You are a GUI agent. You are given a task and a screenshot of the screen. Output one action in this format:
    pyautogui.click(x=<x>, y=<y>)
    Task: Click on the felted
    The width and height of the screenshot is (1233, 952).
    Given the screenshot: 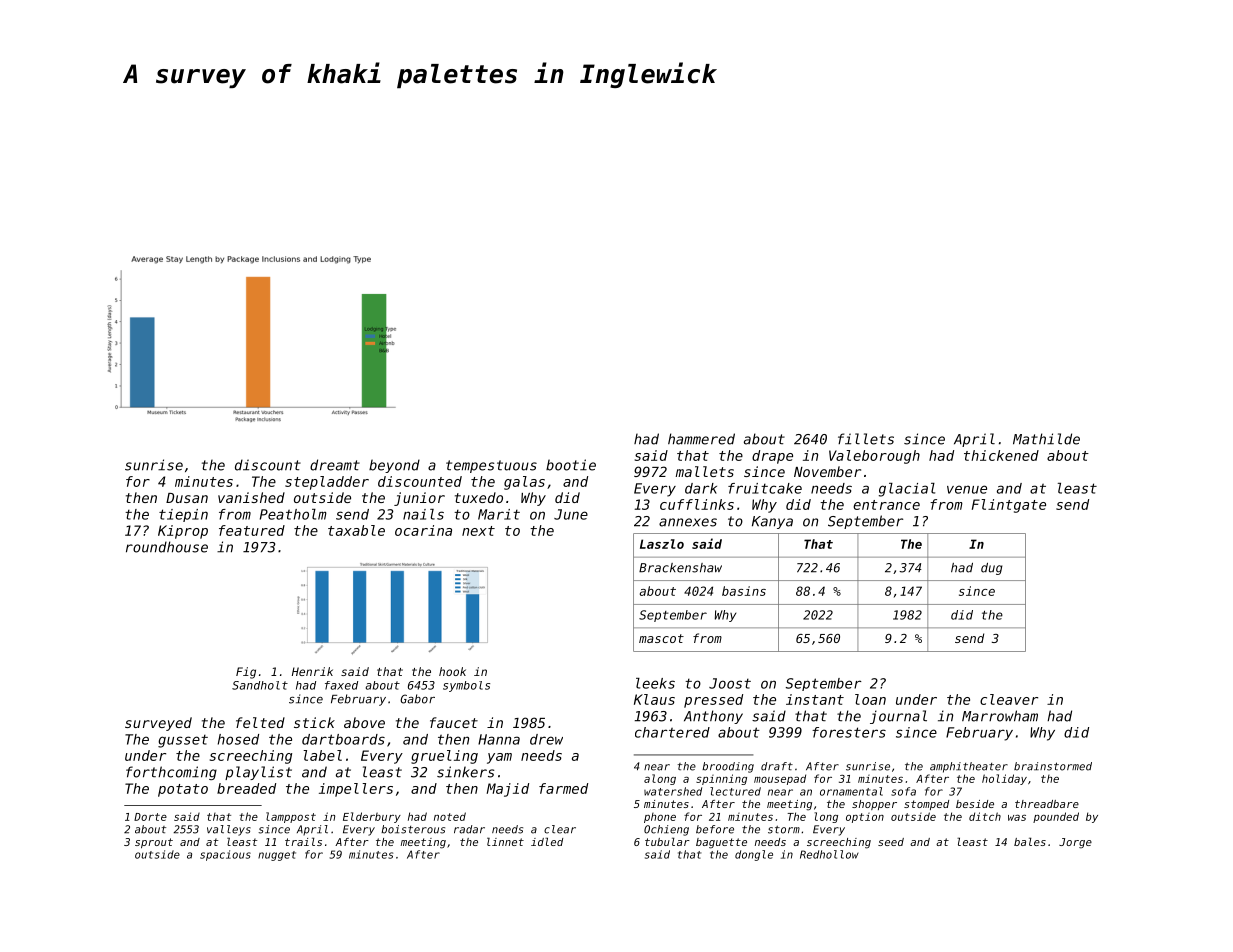 What is the action you would take?
    pyautogui.click(x=260, y=722)
